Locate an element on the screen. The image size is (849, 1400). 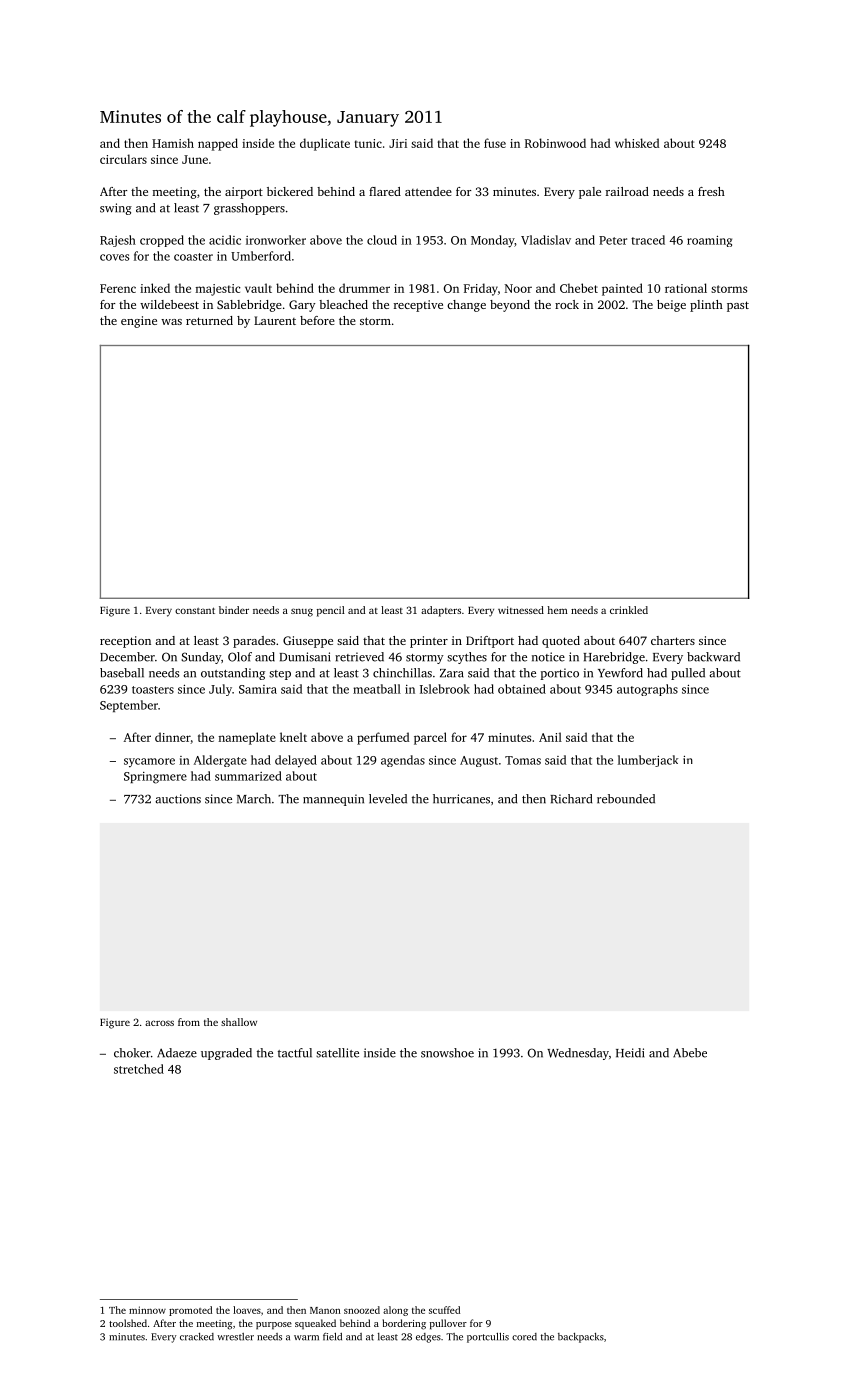
Jiri is located at coordinates (398, 143).
